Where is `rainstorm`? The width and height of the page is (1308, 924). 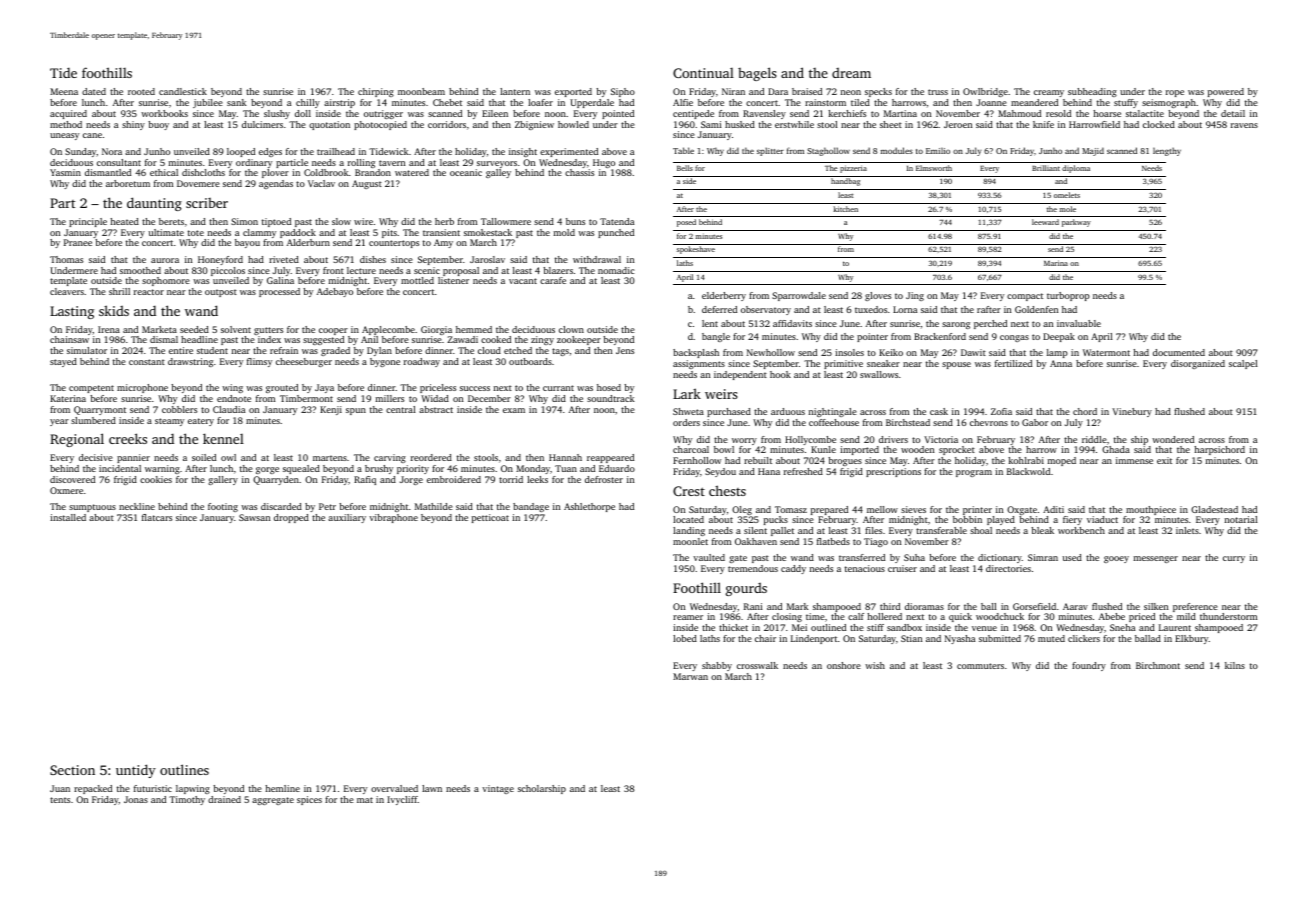 rainstorm is located at coordinates (825, 102).
